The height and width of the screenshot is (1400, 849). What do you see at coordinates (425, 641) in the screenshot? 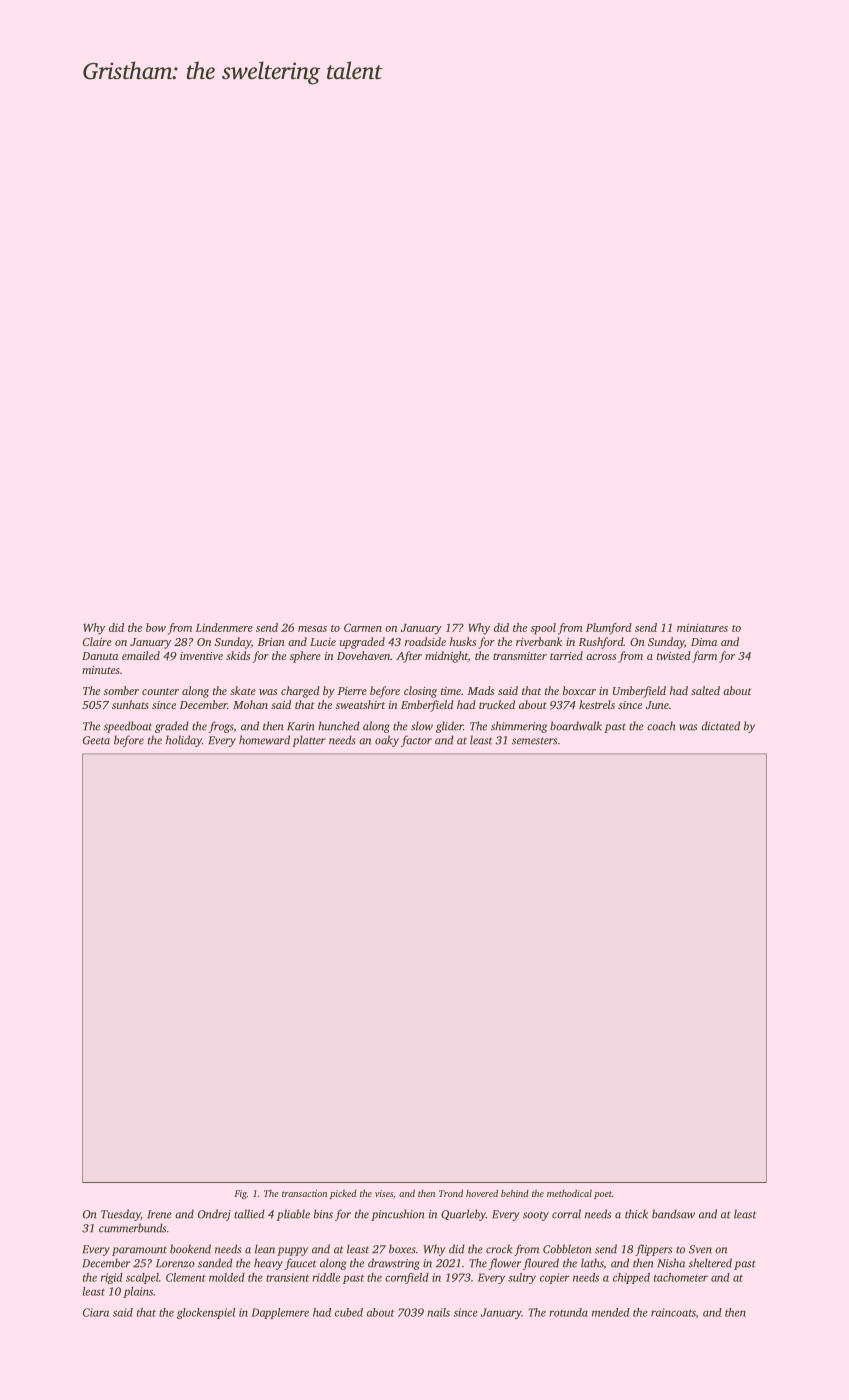
I see `roadside` at bounding box center [425, 641].
